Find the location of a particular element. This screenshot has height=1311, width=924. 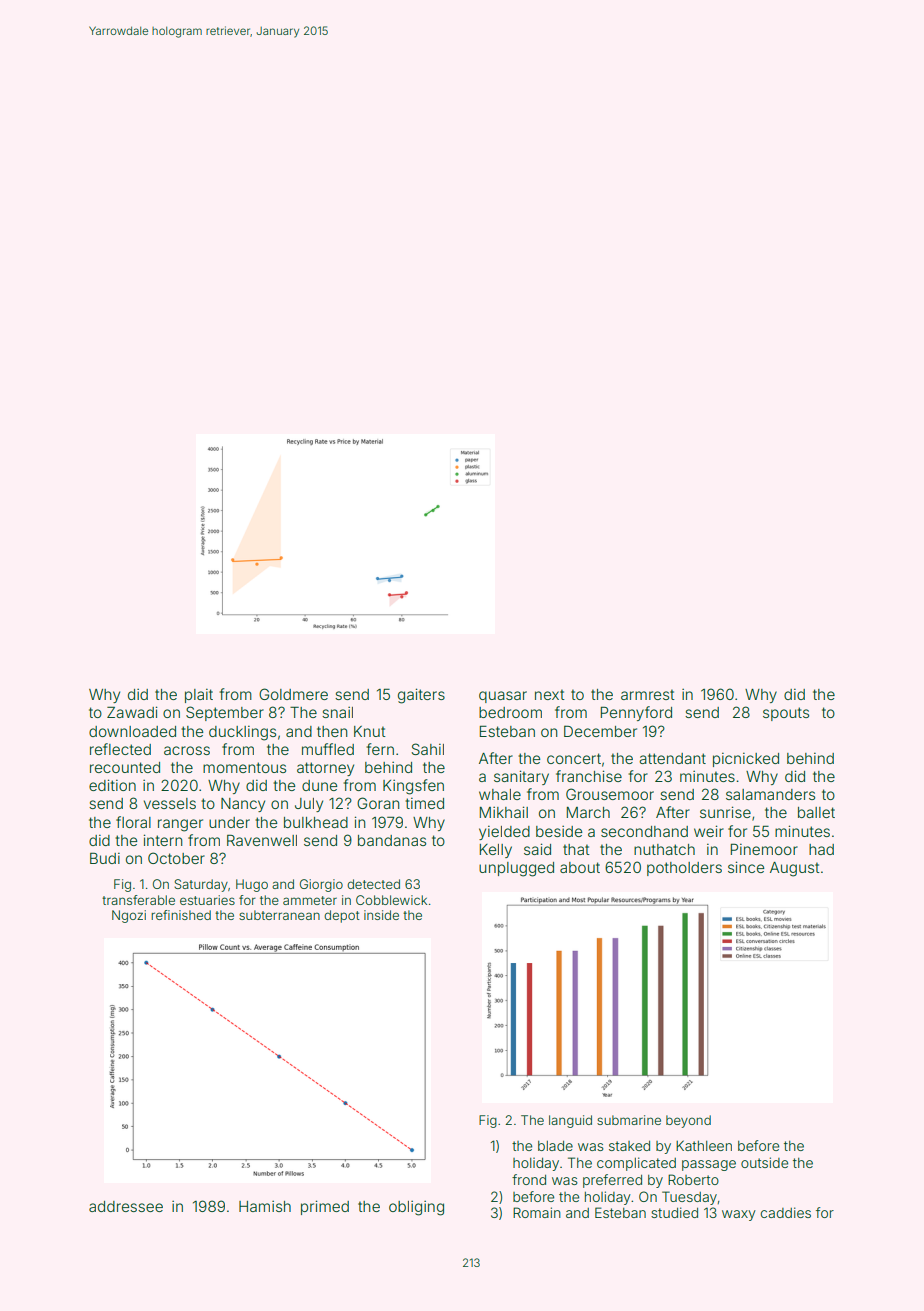

plait is located at coordinates (199, 696).
